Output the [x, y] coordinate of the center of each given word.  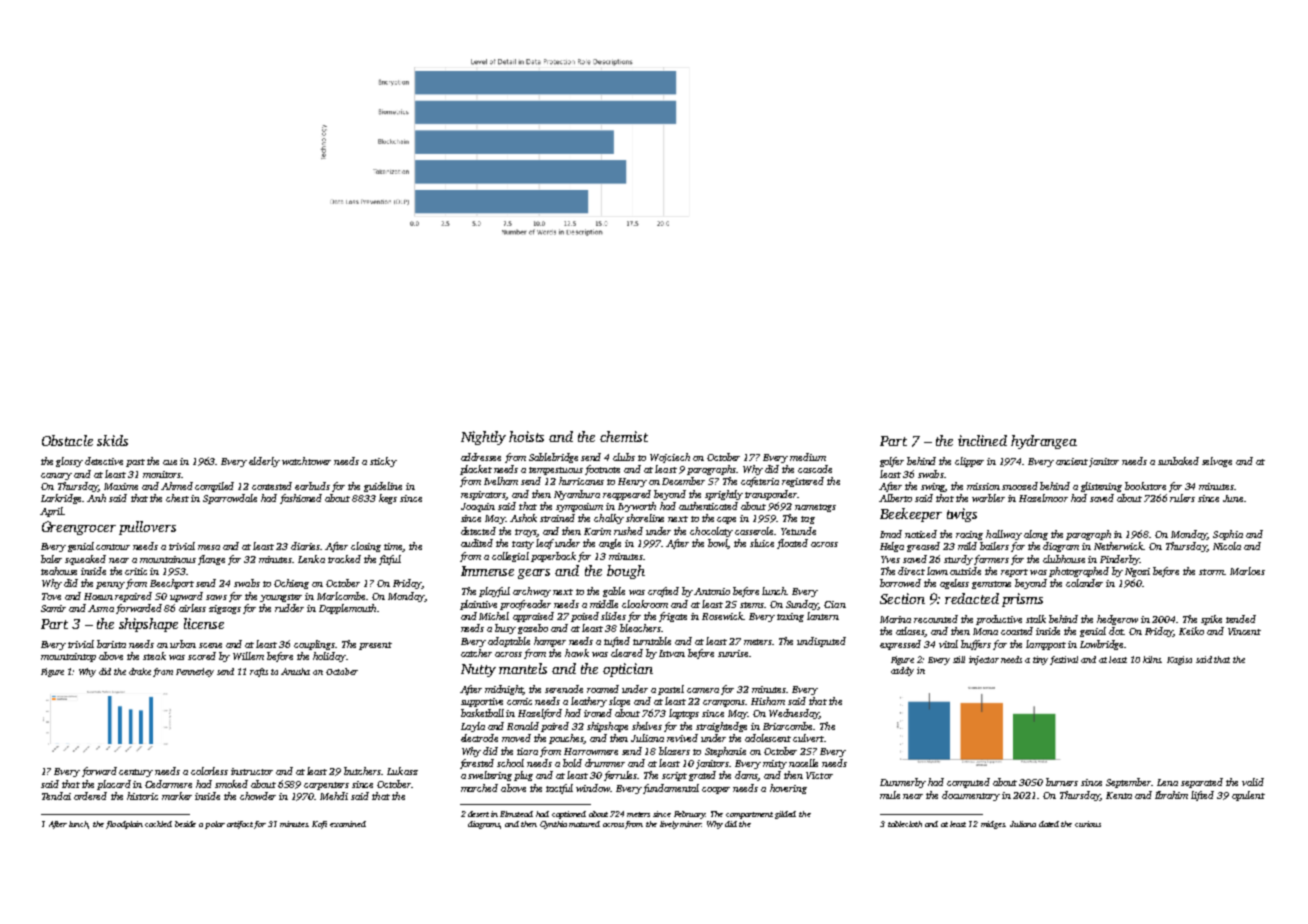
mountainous [168, 559]
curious [1088, 824]
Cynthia [553, 825]
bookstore [1145, 486]
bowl [718, 544]
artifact [240, 825]
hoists [526, 436]
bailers [994, 546]
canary [56, 476]
